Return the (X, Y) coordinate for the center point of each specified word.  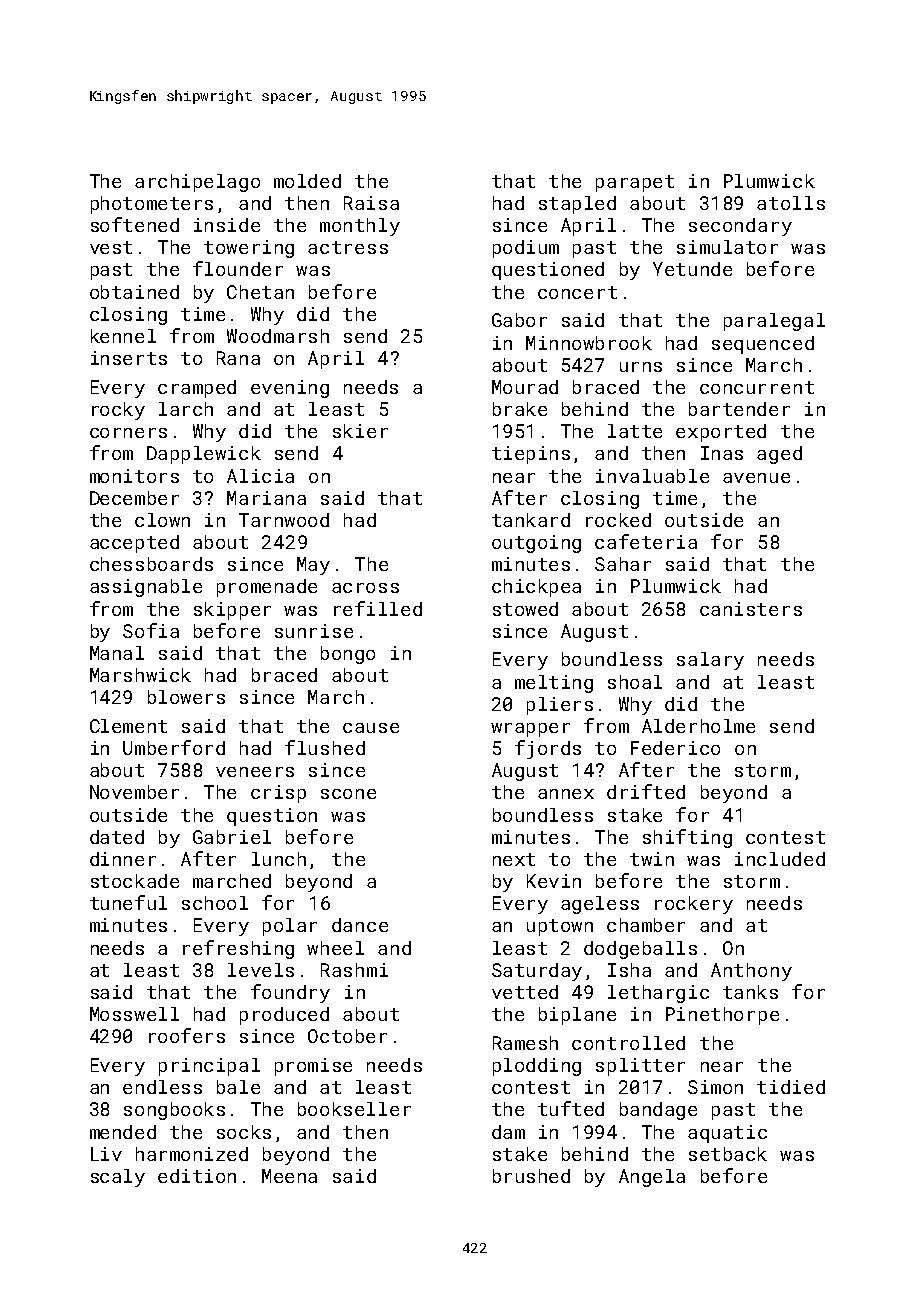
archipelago (197, 183)
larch (186, 409)
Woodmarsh (278, 336)
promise (313, 1067)
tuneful (128, 902)
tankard (531, 520)
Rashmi (354, 970)
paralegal (774, 322)
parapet (635, 183)
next (514, 859)
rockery (694, 905)
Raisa (371, 203)
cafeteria (646, 541)
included (780, 859)
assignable (146, 588)
